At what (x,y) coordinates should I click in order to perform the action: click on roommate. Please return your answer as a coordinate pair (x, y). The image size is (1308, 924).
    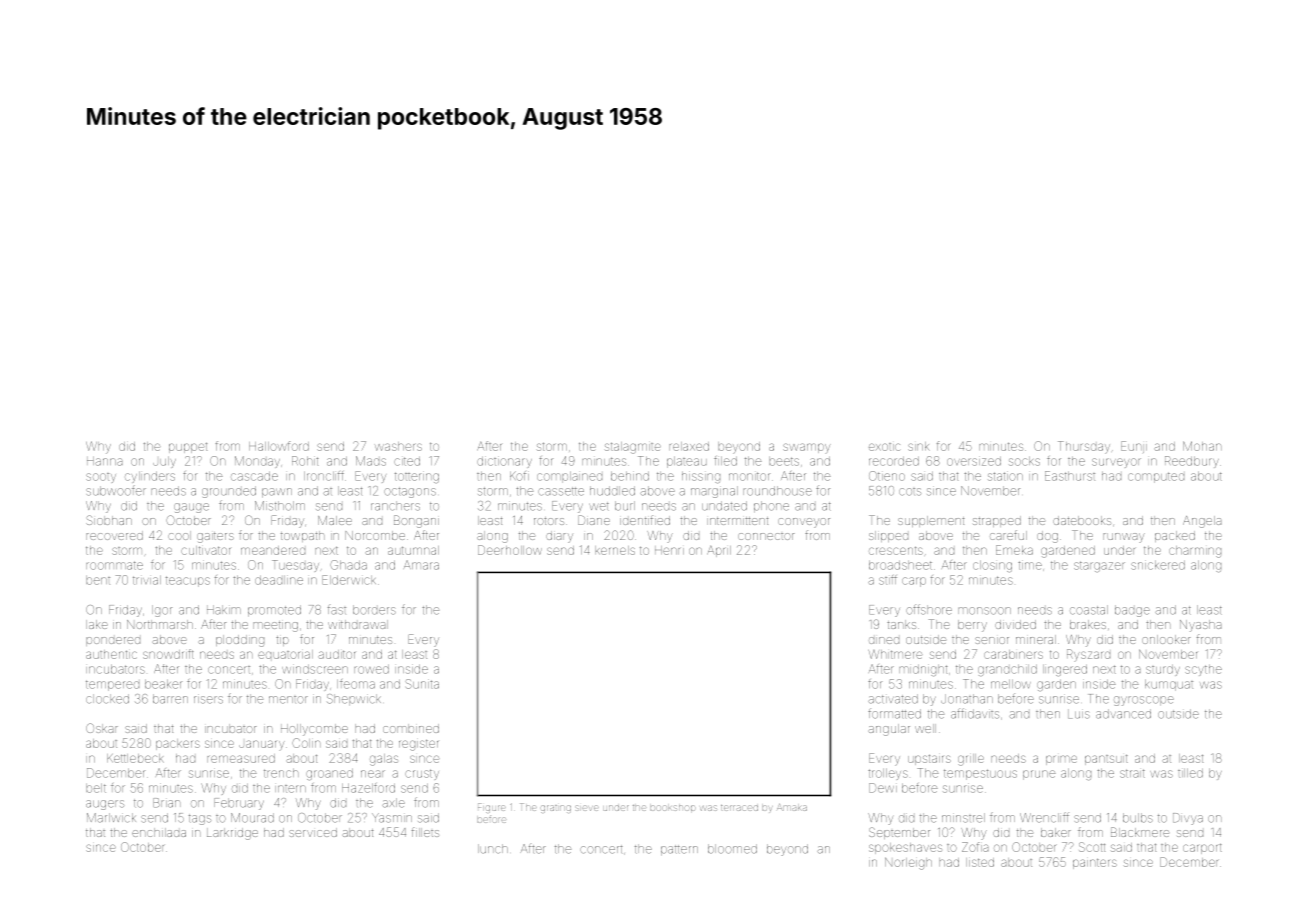
    Looking at the image, I should click on (114, 565).
